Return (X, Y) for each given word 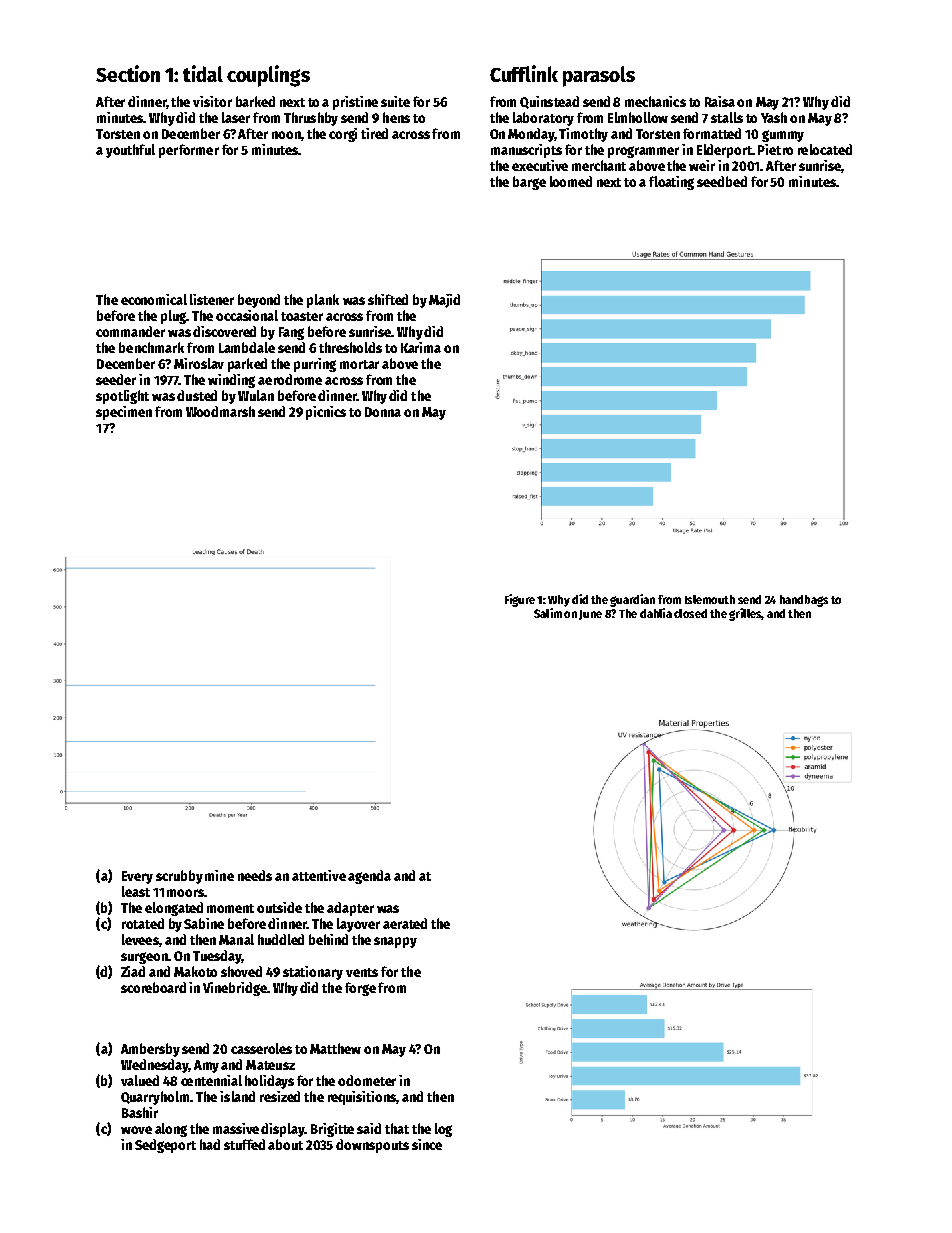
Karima (421, 347)
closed (690, 613)
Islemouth (710, 599)
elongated (174, 909)
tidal (203, 73)
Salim (548, 613)
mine (219, 875)
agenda (369, 877)
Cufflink (524, 73)
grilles (745, 614)
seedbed (722, 181)
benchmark (151, 347)
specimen (124, 413)
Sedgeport (165, 1146)
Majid (444, 301)
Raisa (720, 101)
